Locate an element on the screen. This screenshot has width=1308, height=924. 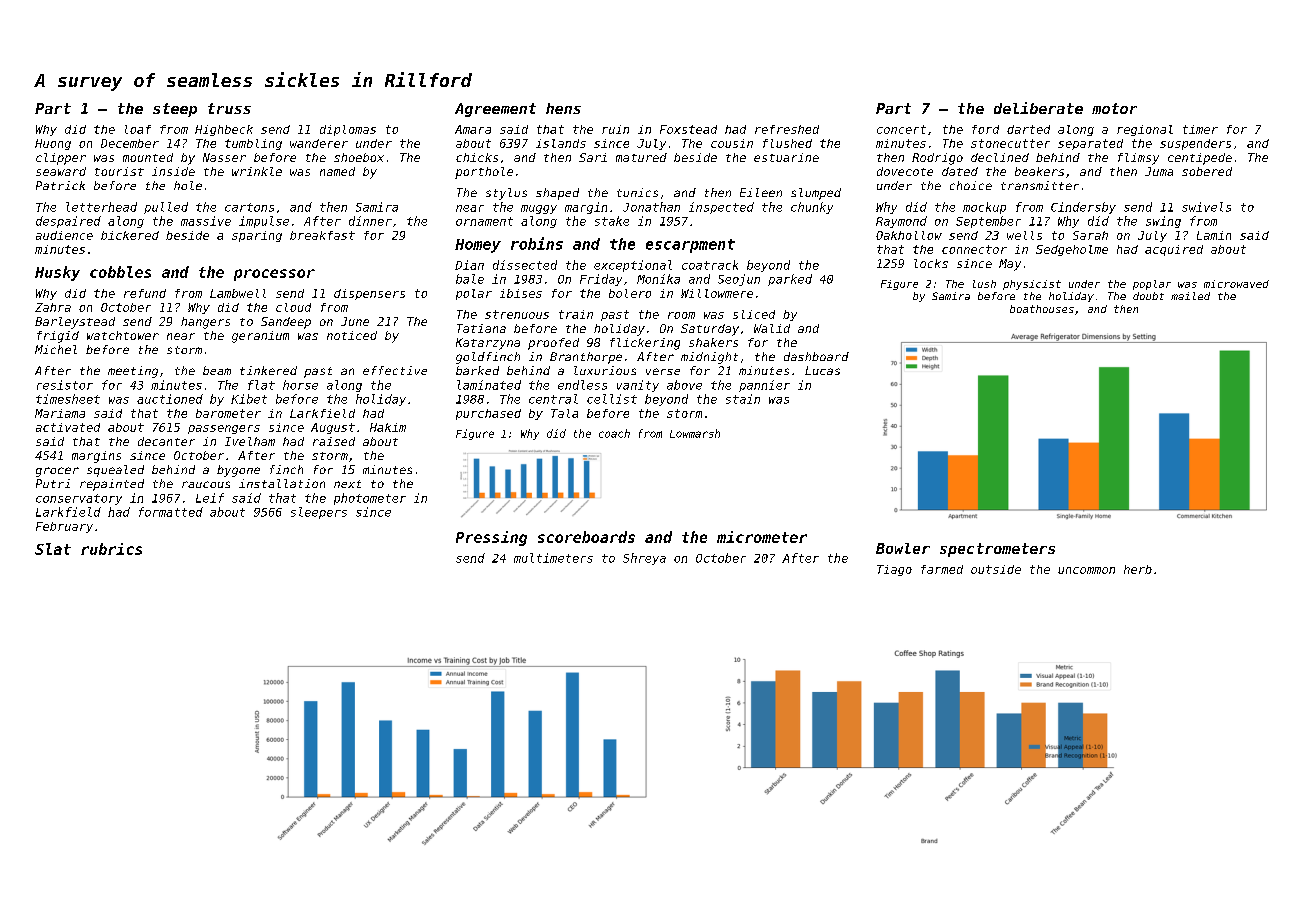
Huong is located at coordinates (53, 144).
